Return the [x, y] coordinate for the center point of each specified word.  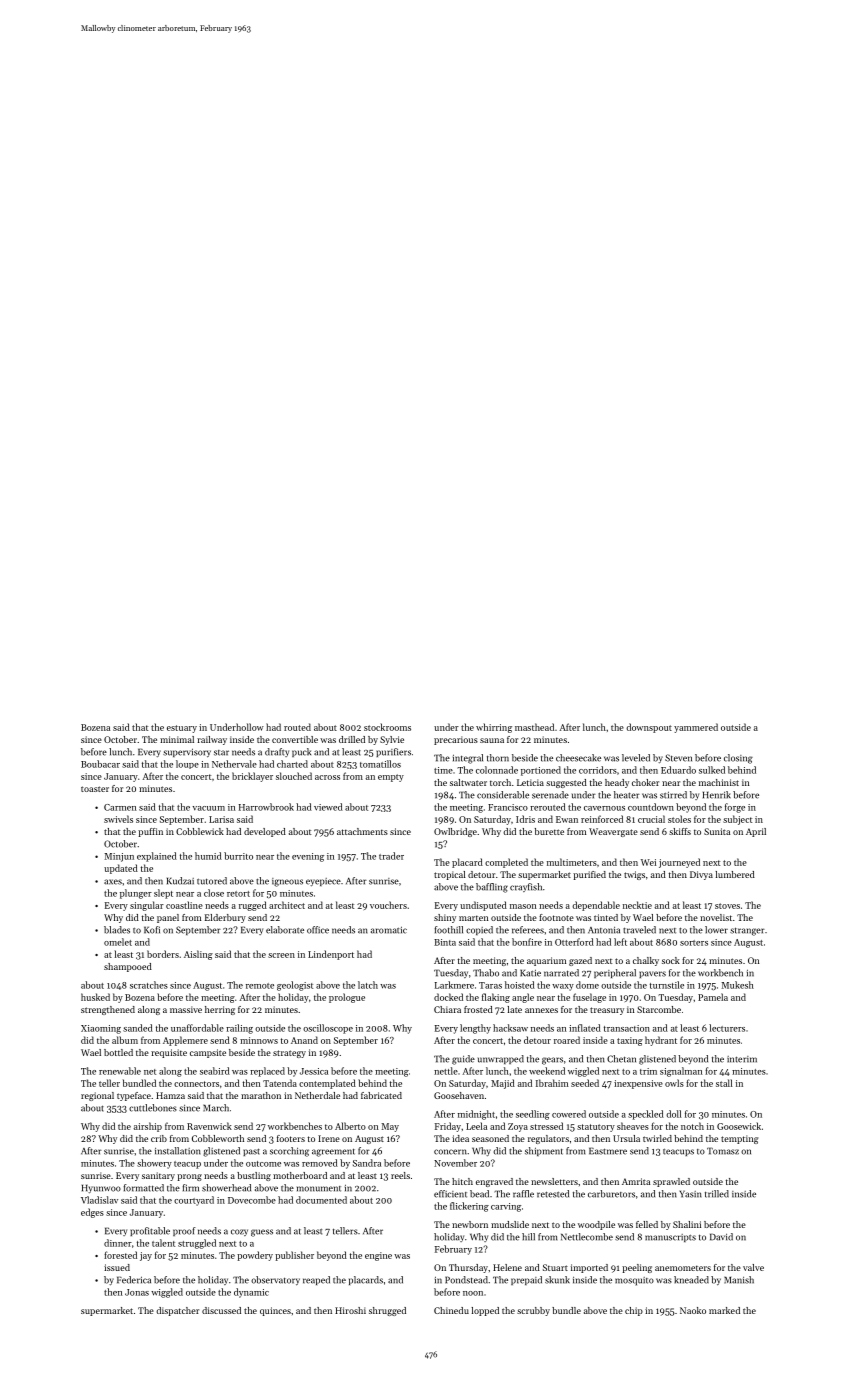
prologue [347, 998]
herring [220, 1010]
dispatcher [177, 1311]
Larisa [221, 819]
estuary [182, 729]
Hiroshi [350, 1310]
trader [391, 856]
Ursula [626, 1138]
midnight [476, 1115]
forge [735, 808]
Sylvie [392, 740]
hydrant [661, 1041]
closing [738, 759]
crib [159, 1138]
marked [724, 1310]
